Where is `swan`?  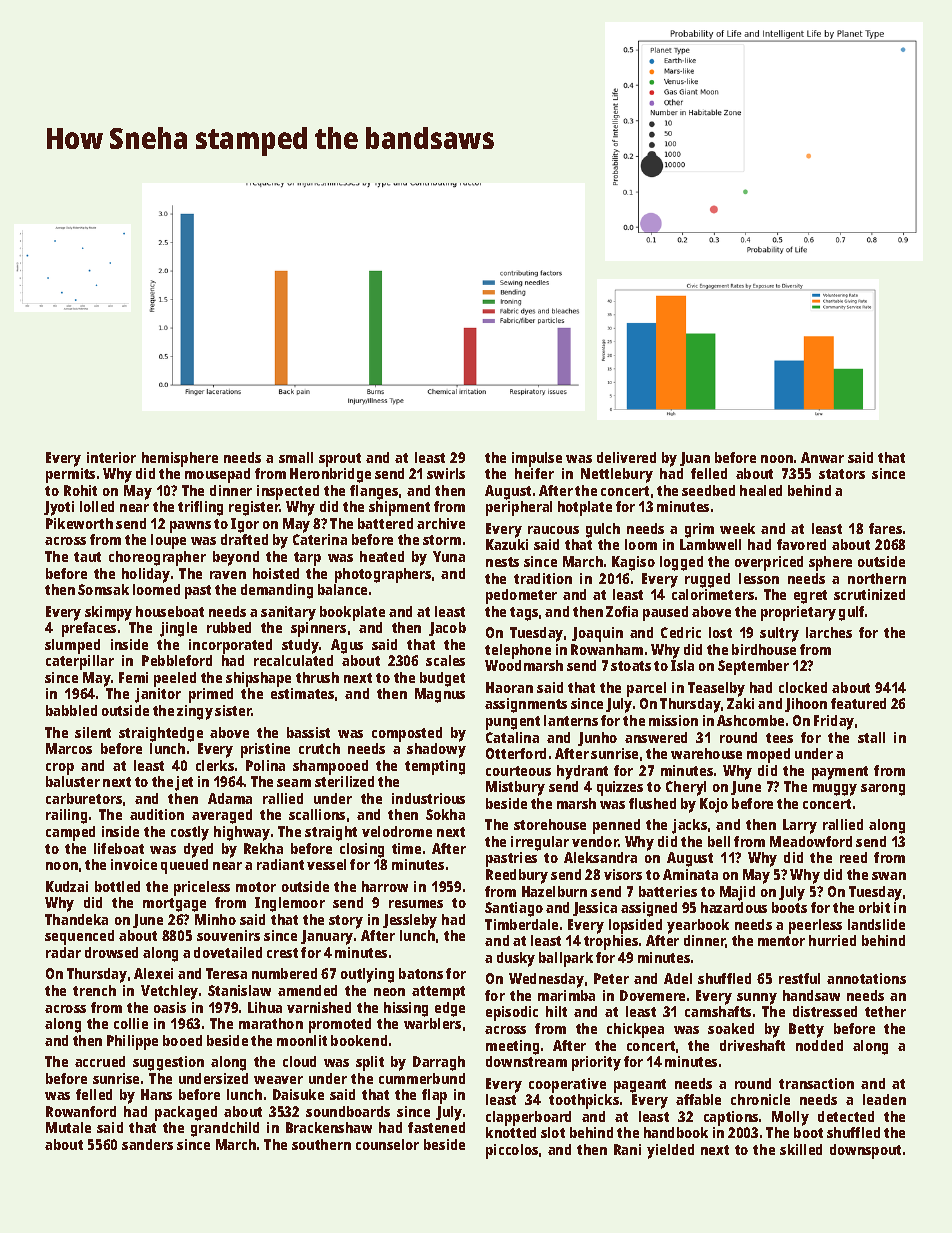 swan is located at coordinates (889, 876).
